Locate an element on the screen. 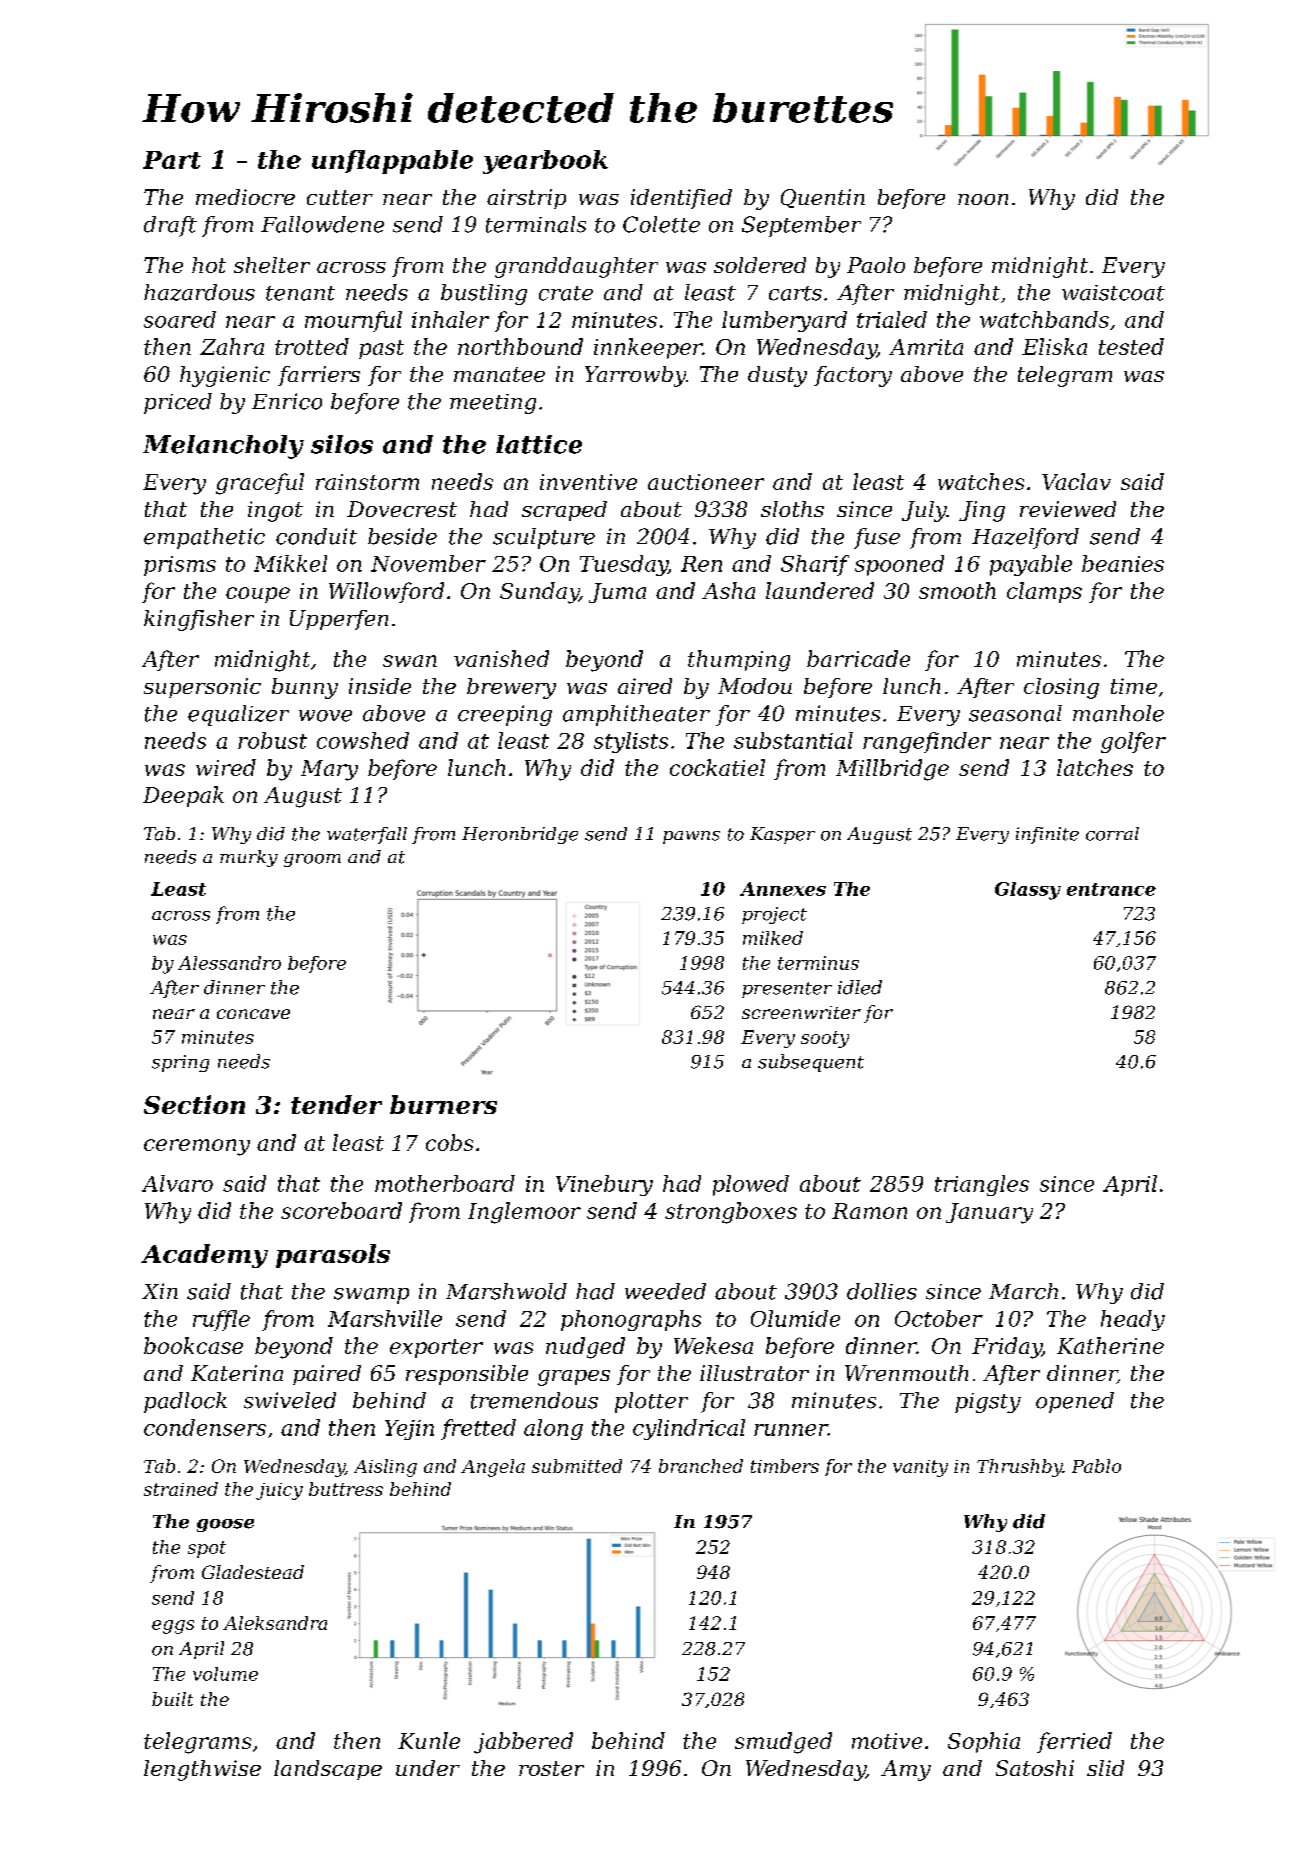  Juma is located at coordinates (617, 593).
